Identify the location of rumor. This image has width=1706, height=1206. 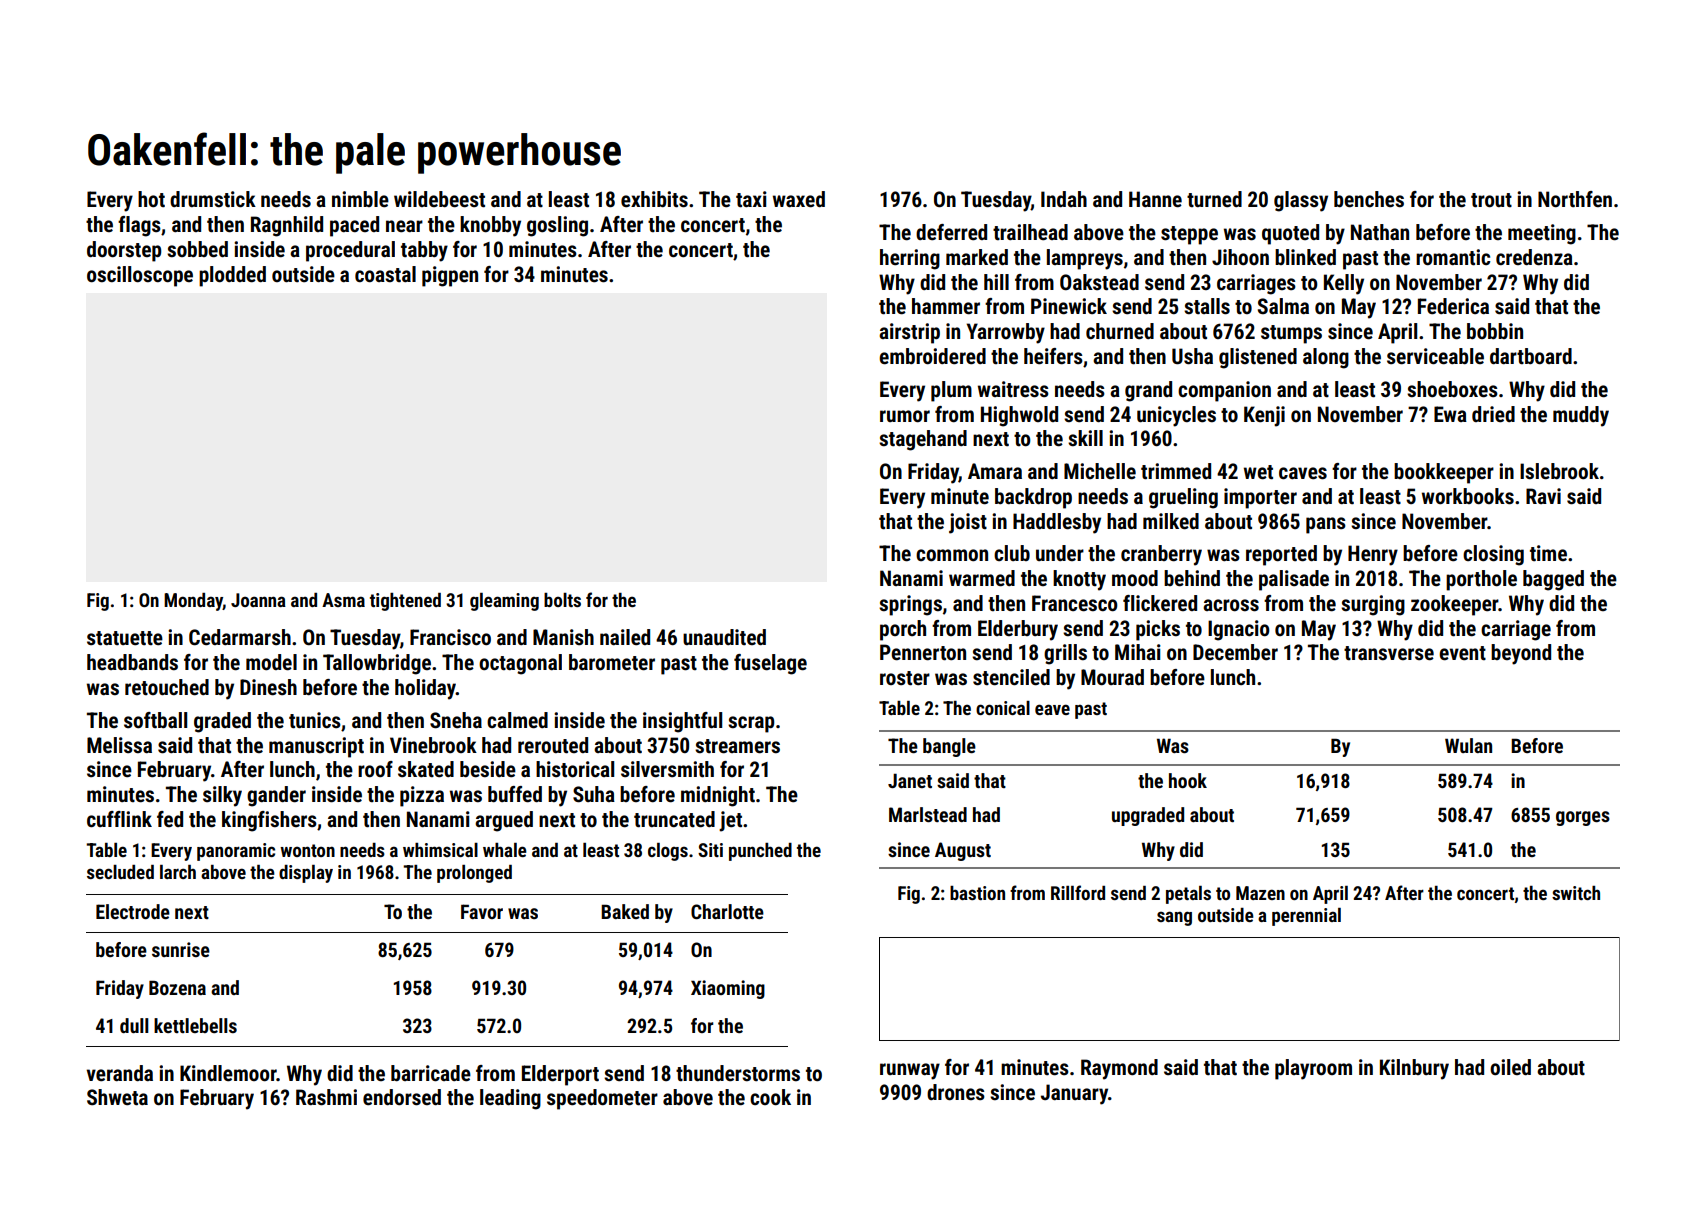
(905, 416).
